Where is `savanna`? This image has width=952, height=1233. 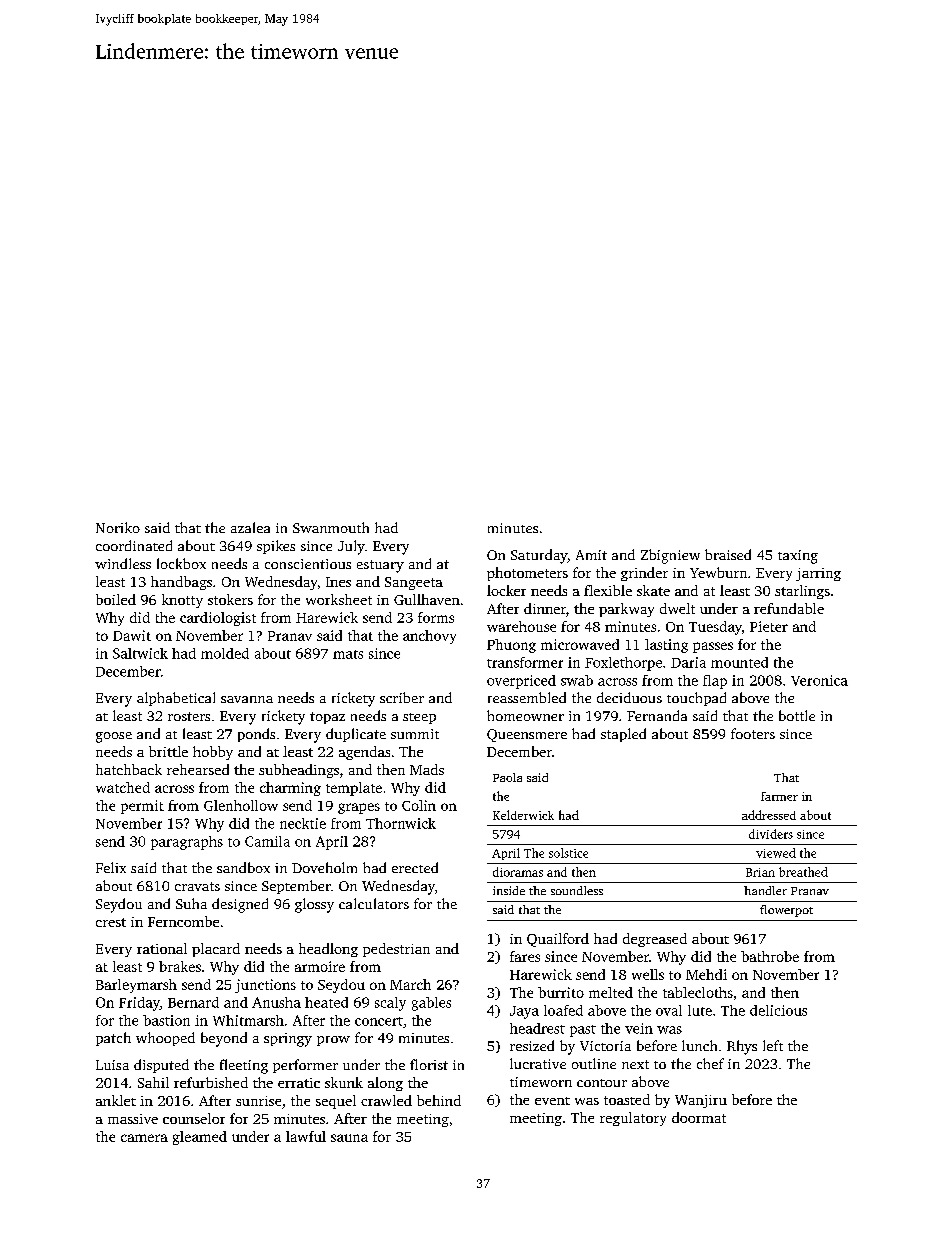
savanna is located at coordinates (247, 699).
